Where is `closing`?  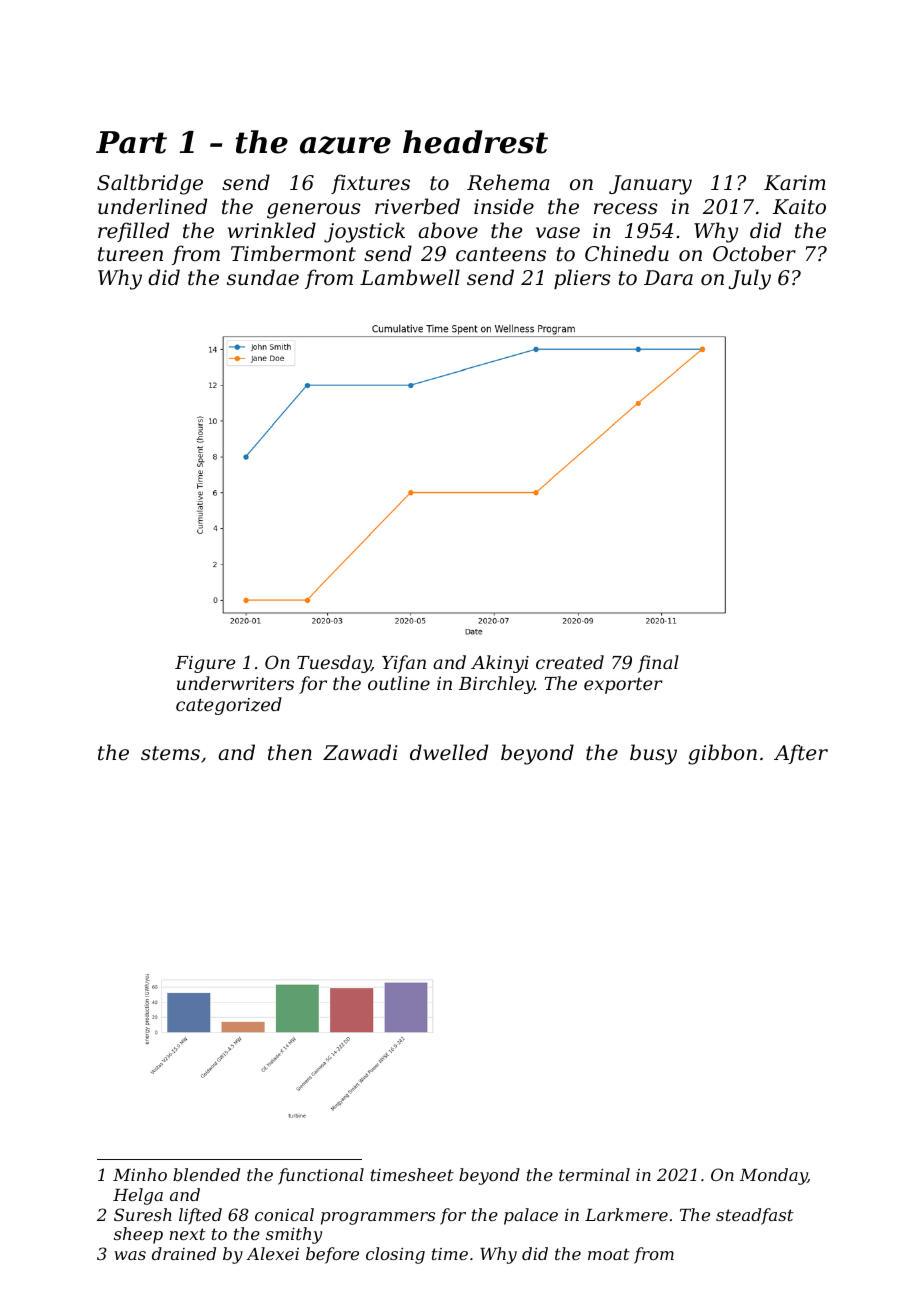
closing is located at coordinates (395, 1255).
